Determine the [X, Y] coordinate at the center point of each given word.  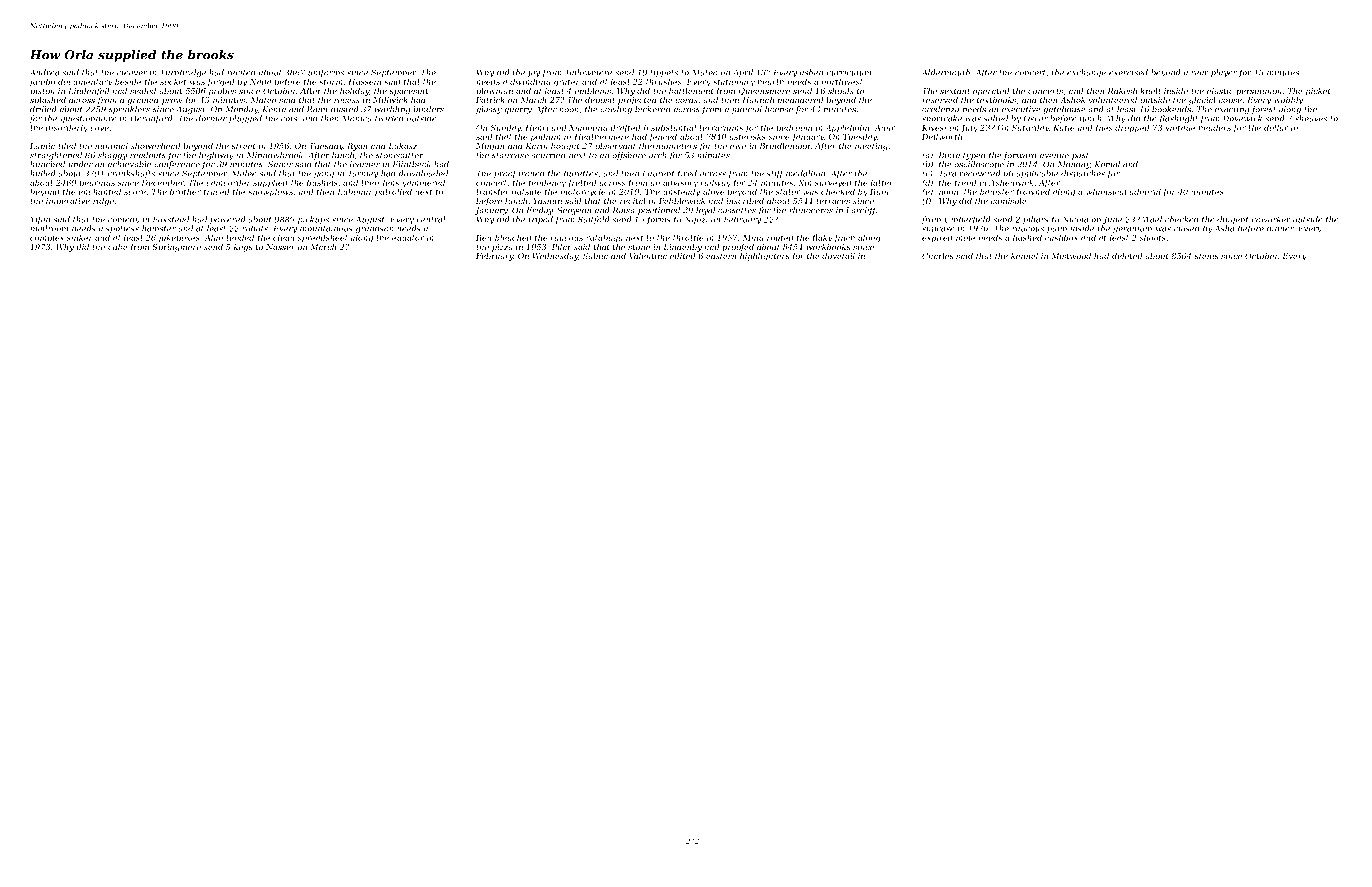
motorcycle [583, 192]
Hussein [364, 82]
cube [118, 247]
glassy [489, 110]
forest [1264, 110]
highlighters [765, 257]
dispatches [1083, 174]
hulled [42, 173]
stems [1206, 256]
